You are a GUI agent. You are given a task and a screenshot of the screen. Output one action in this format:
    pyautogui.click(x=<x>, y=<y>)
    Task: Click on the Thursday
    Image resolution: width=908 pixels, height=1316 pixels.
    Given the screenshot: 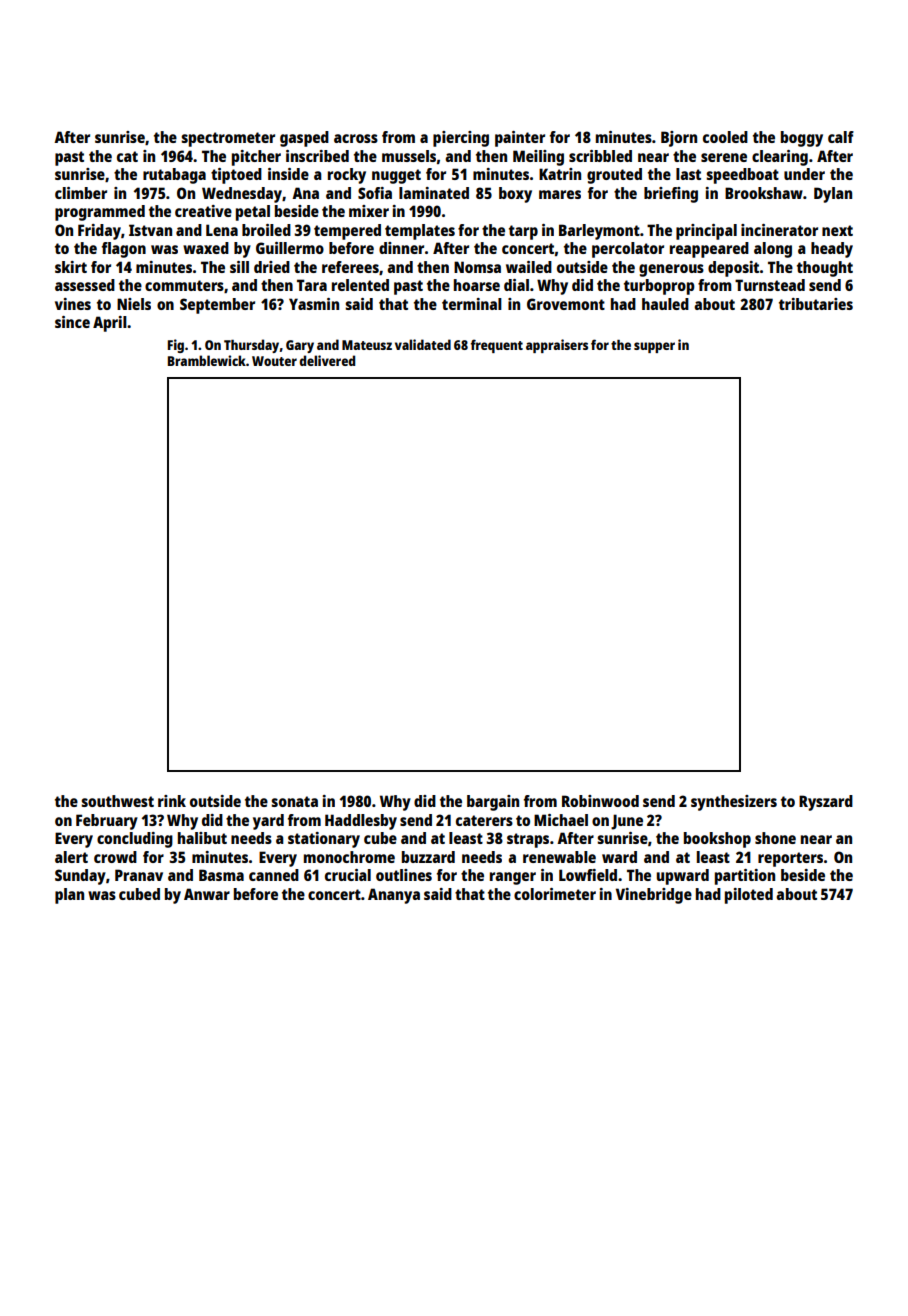 What is the action you would take?
    pyautogui.click(x=251, y=346)
